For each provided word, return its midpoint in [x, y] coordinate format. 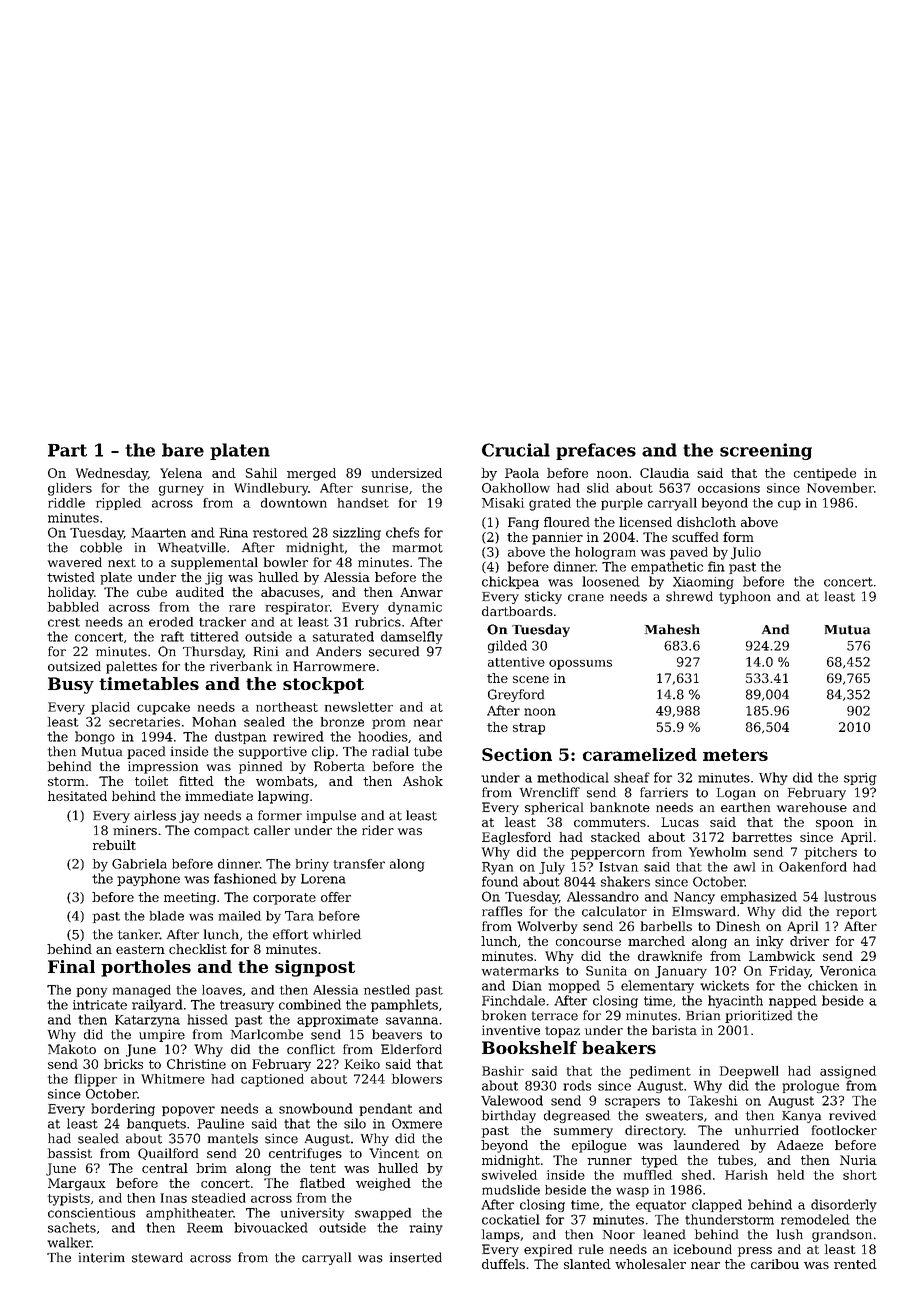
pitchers [830, 853]
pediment [660, 1072]
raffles [502, 911]
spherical [554, 808]
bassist [70, 1153]
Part [67, 450]
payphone [148, 879]
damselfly [412, 637]
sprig [860, 779]
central [165, 1168]
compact [221, 832]
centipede [825, 474]
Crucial [516, 450]
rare [242, 608]
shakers [625, 881]
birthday [509, 1116]
